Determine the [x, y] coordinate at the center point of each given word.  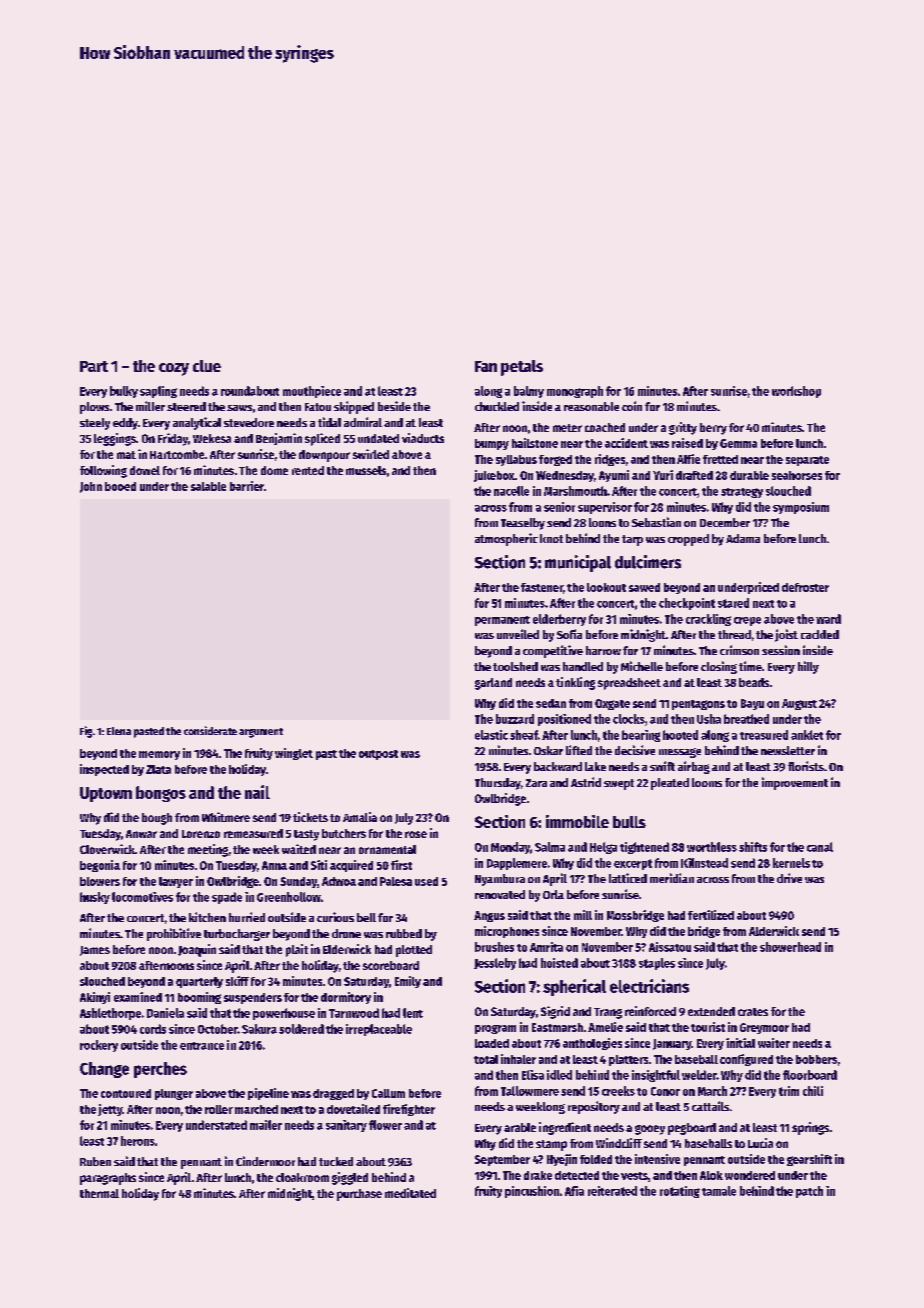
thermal [99, 1193]
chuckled [497, 406]
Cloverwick [107, 849]
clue [207, 366]
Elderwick [347, 949]
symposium [801, 508]
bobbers [816, 1059]
